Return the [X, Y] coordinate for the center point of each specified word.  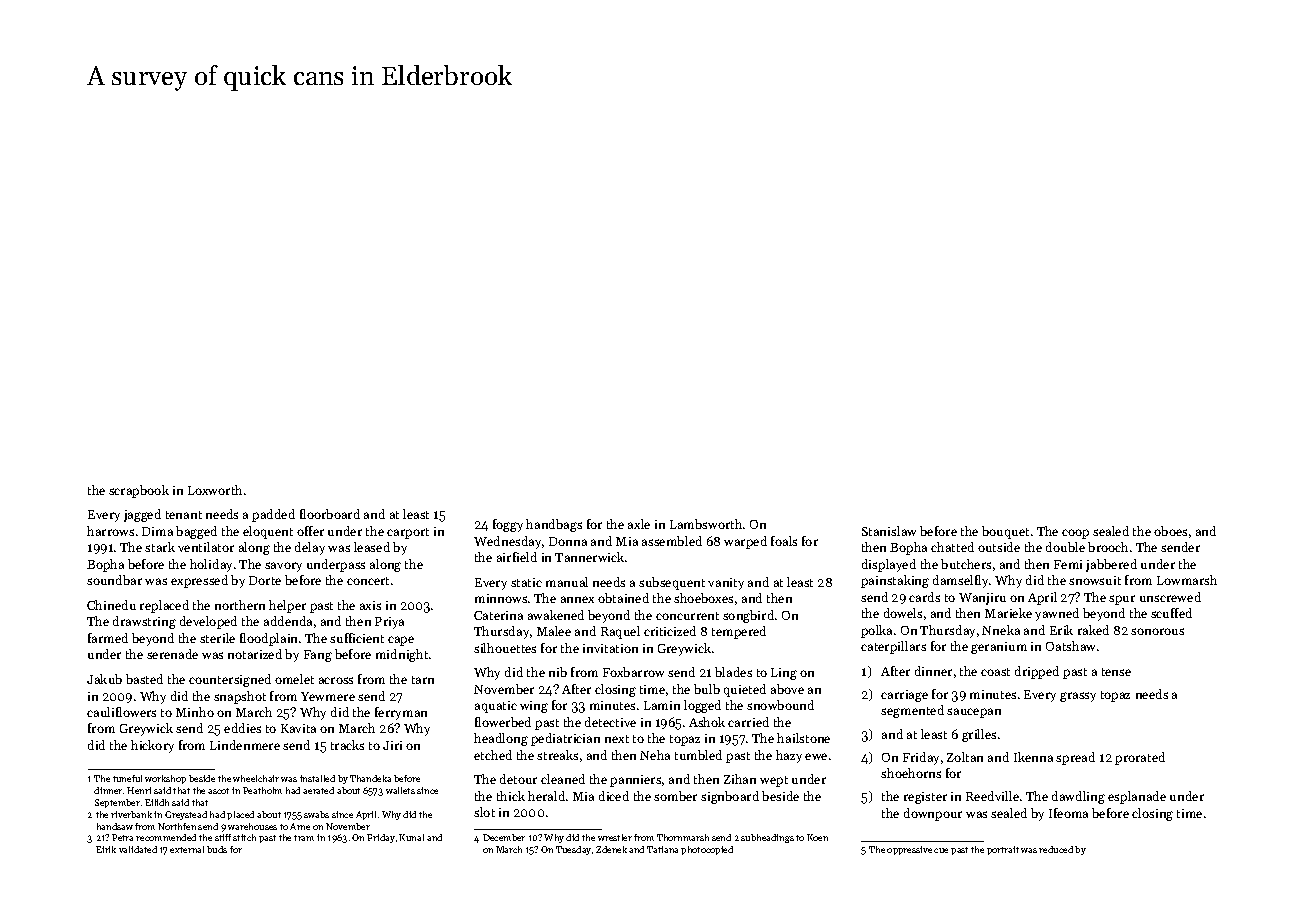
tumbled [698, 755]
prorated [1140, 758]
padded [273, 515]
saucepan [974, 713]
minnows [501, 598]
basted [144, 679]
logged [702, 706]
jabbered [1111, 565]
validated [138, 849]
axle [639, 524]
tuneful [127, 778]
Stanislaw [889, 531]
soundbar [114, 580]
